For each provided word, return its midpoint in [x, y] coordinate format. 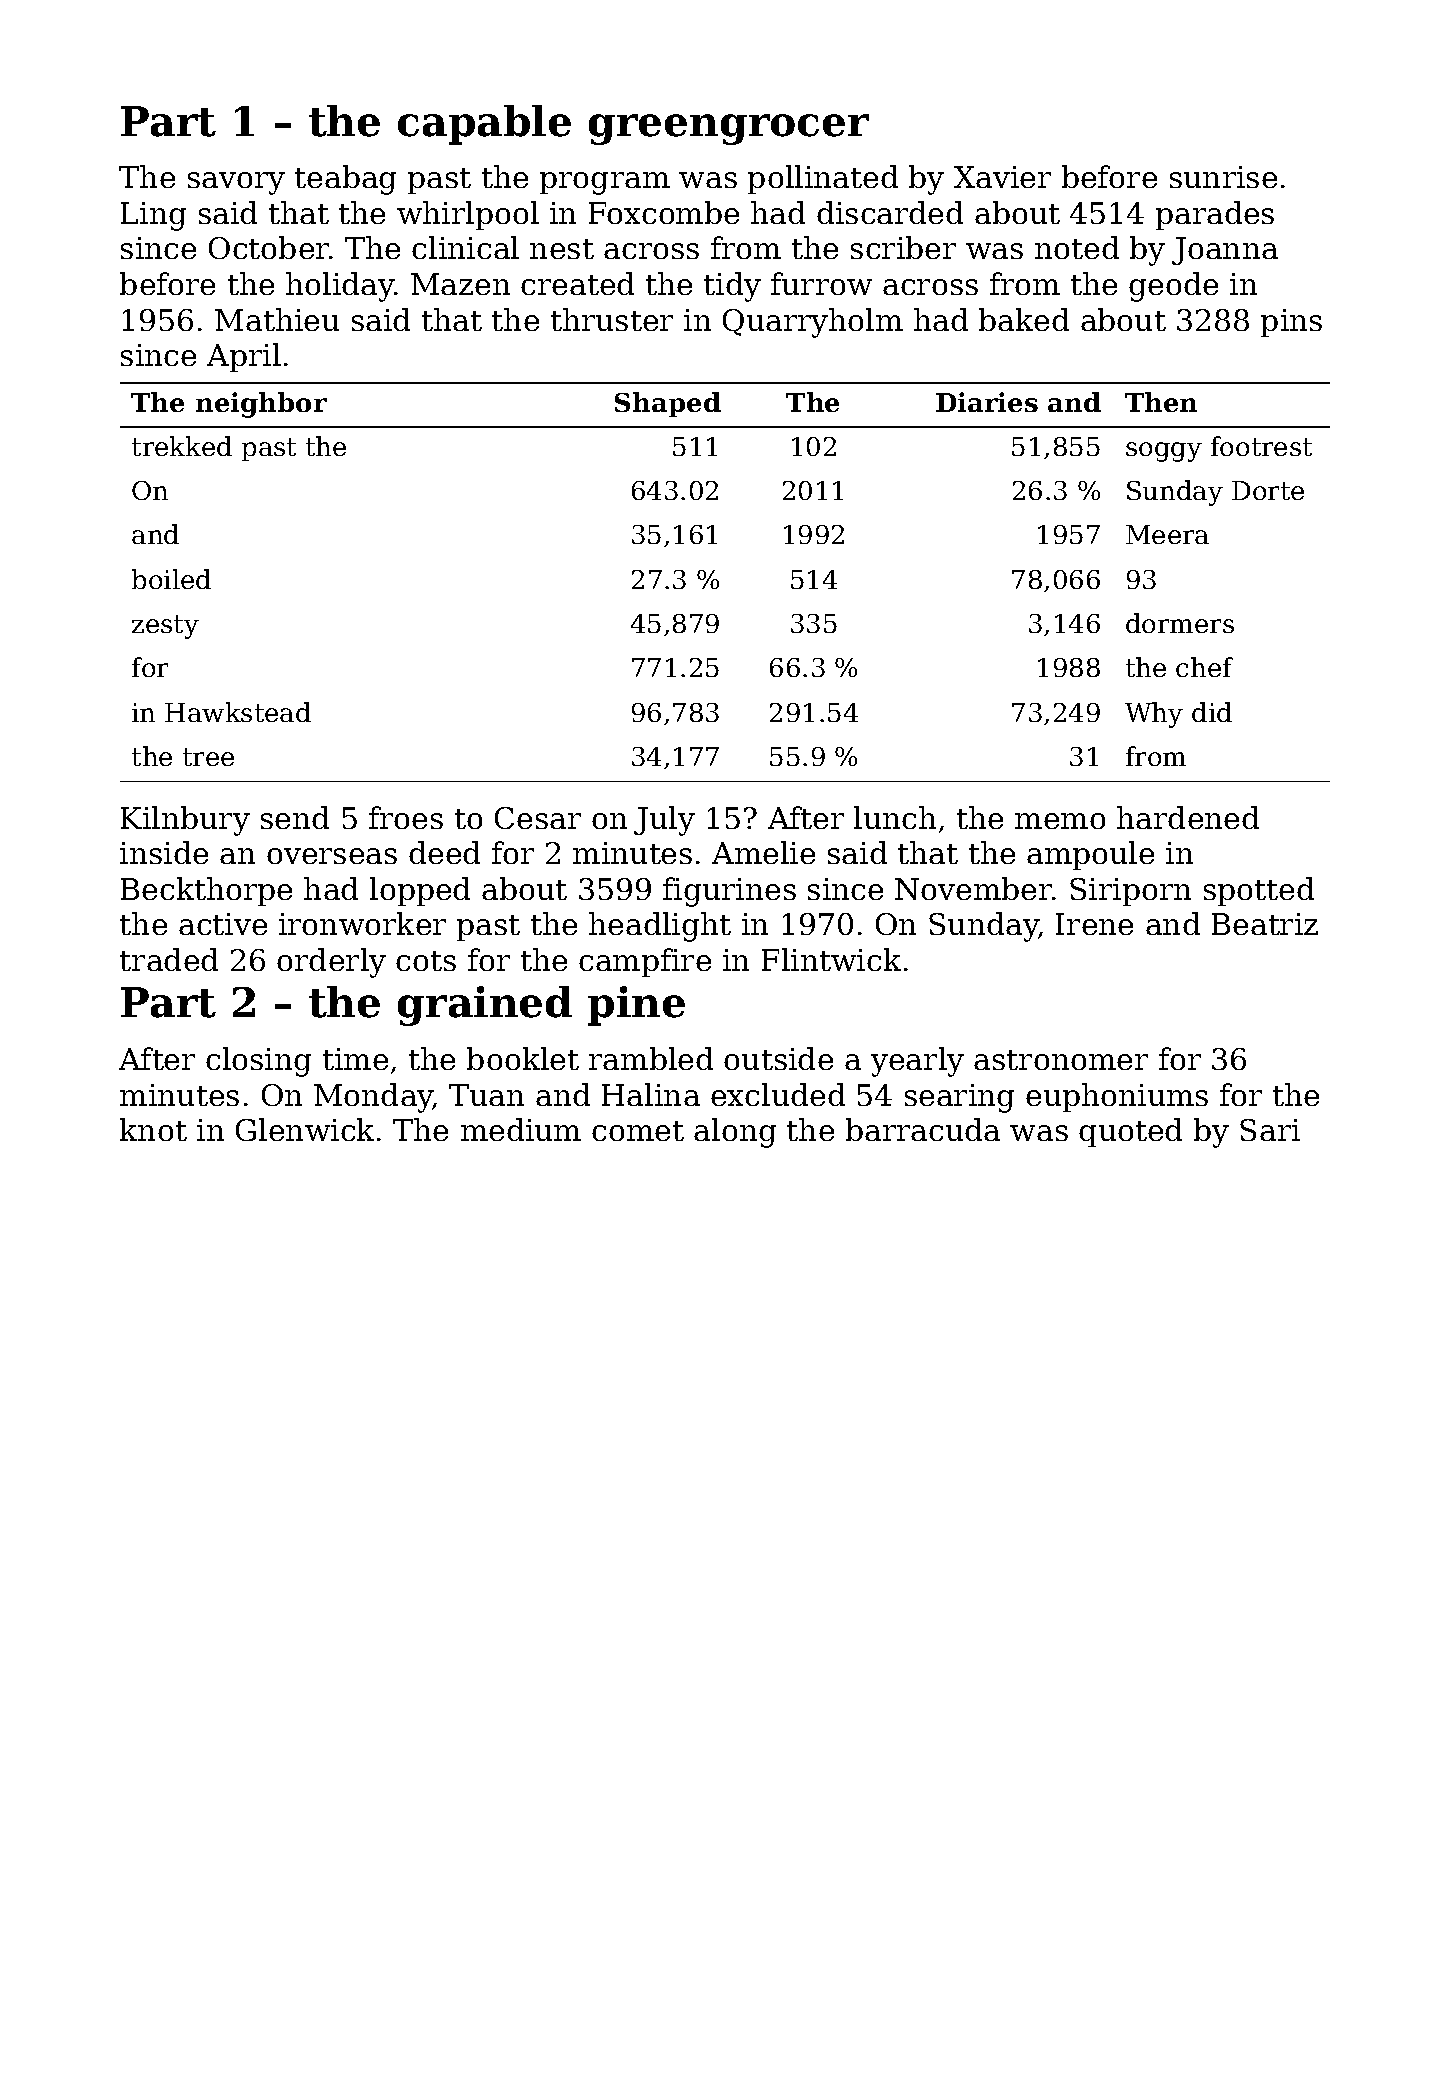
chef [1204, 667]
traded [169, 959]
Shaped [668, 404]
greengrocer [729, 129]
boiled [171, 579]
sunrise [1223, 177]
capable [484, 125]
